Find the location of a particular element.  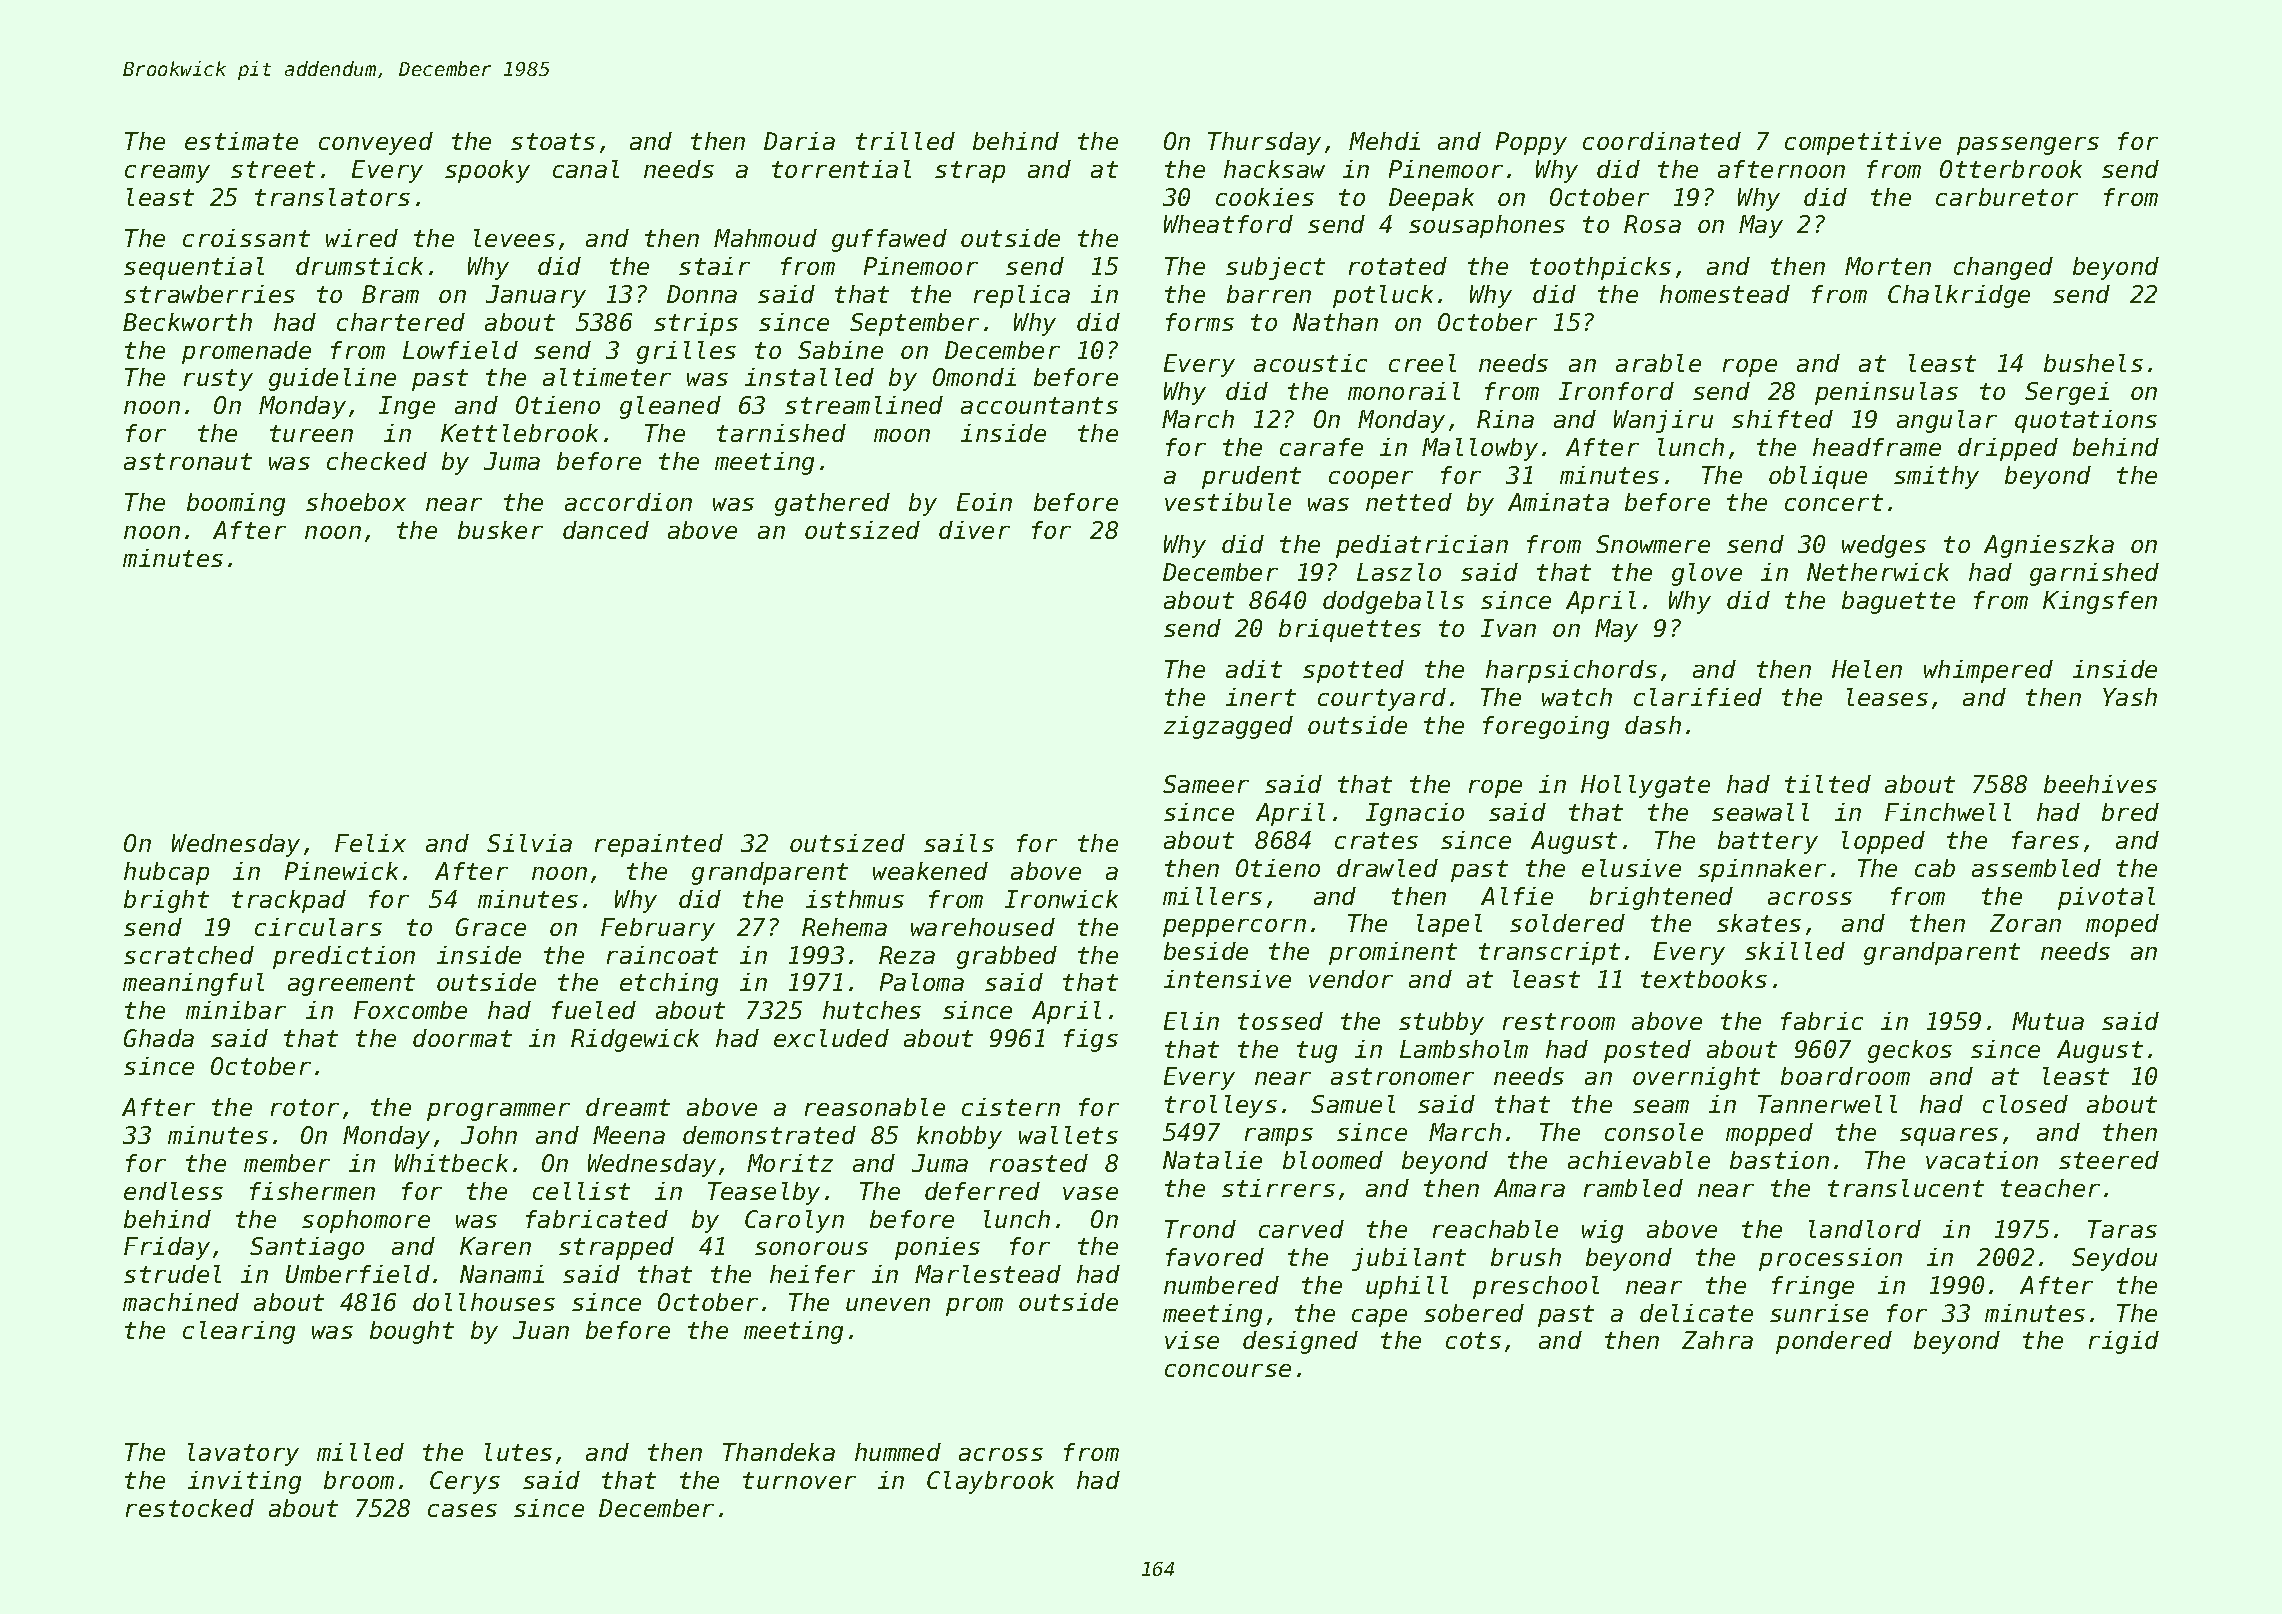

Claybrook is located at coordinates (990, 1482).
